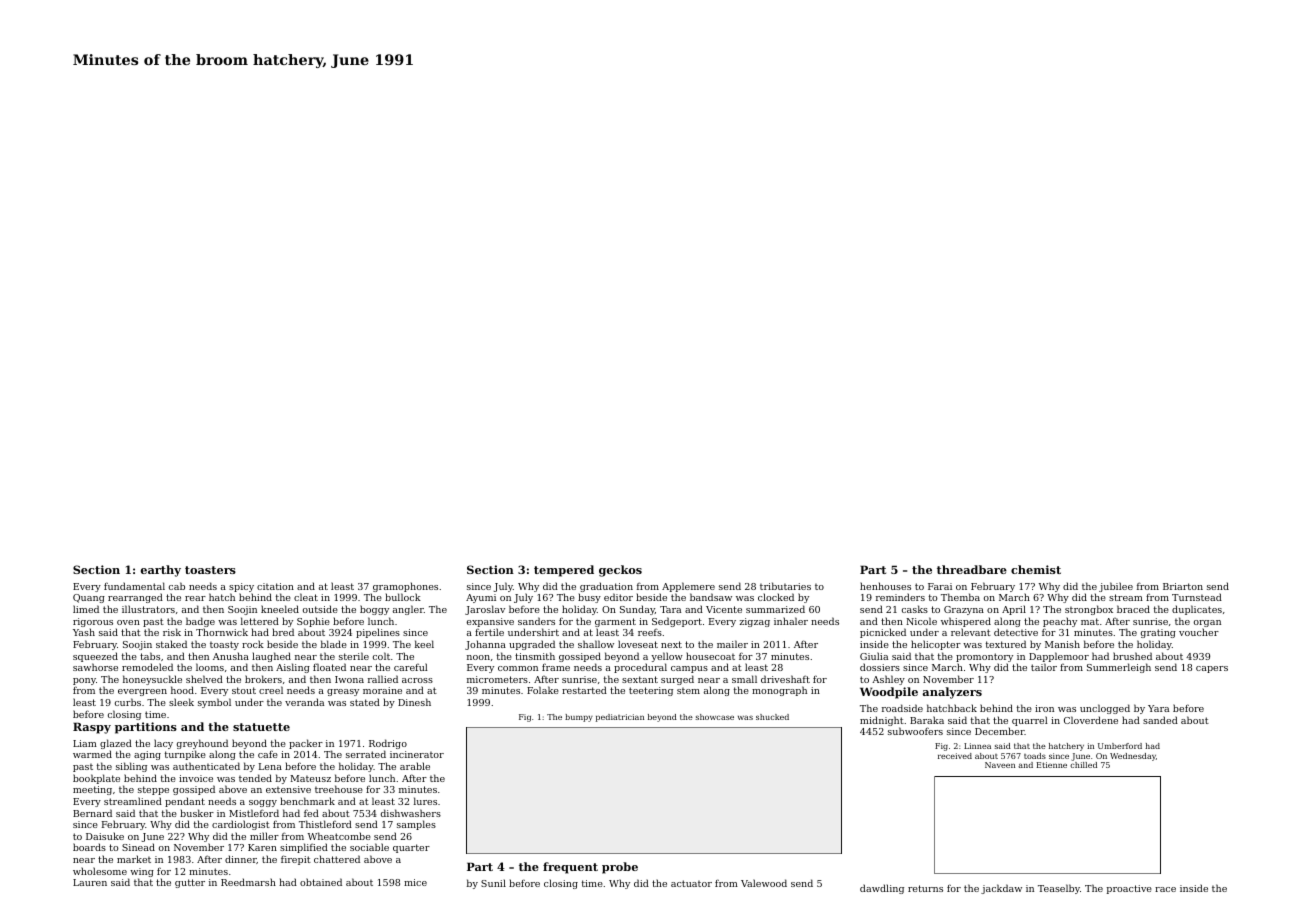 Image resolution: width=1308 pixels, height=924 pixels. I want to click on fundamental, so click(134, 586).
